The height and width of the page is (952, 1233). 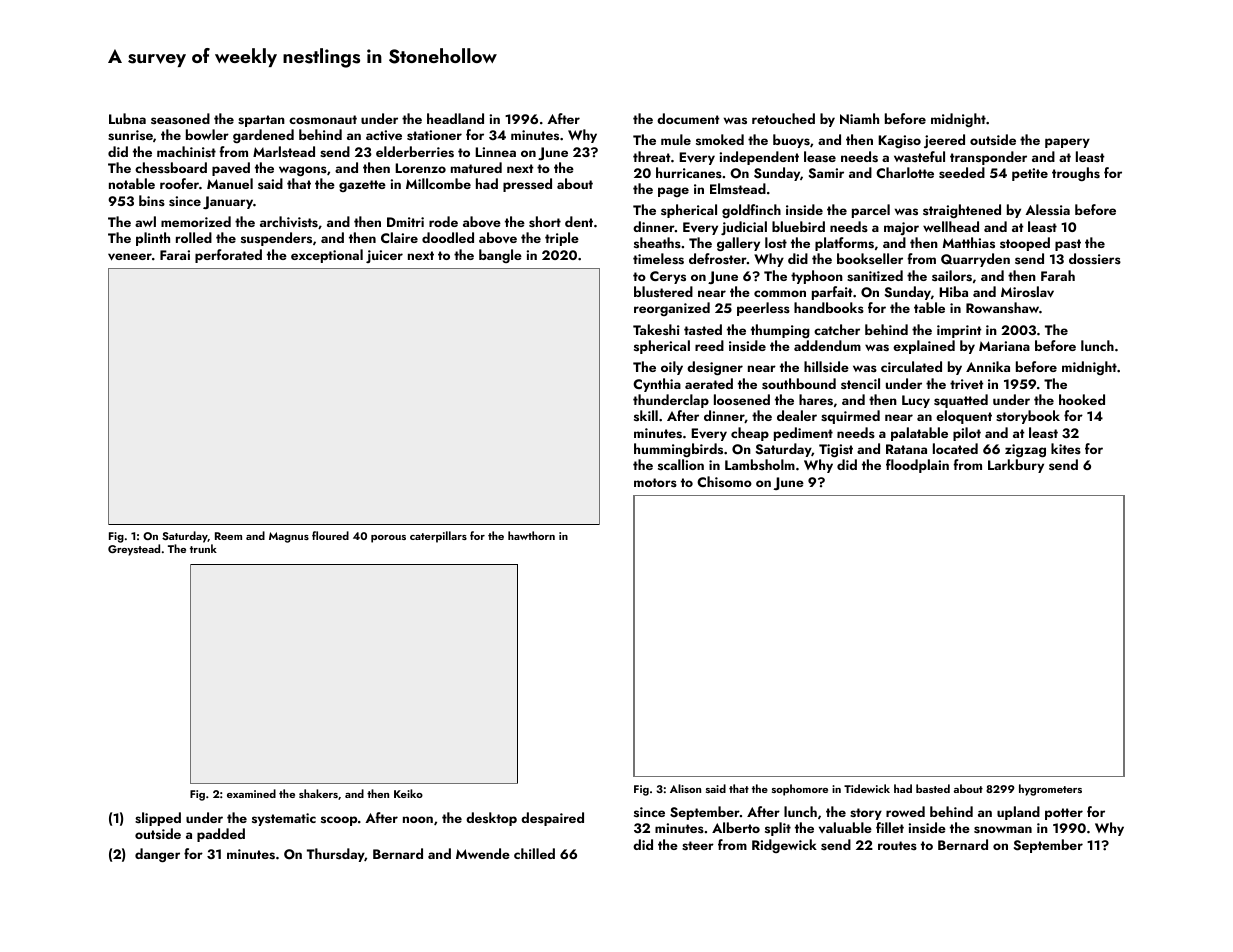 I want to click on Charlotte, so click(x=905, y=172).
